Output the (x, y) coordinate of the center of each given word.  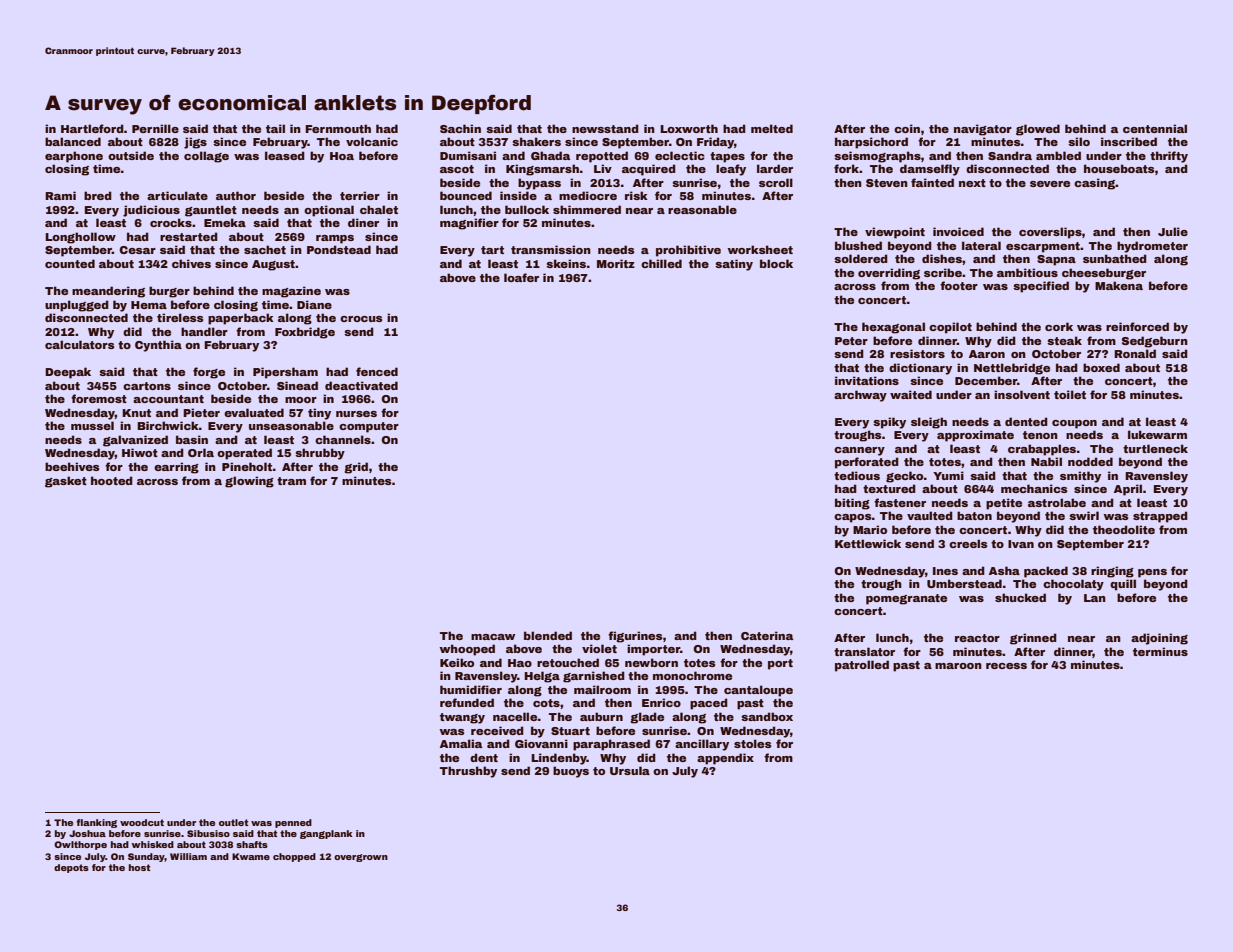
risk (636, 195)
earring (176, 468)
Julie (1173, 231)
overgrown (361, 858)
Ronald (1135, 353)
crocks (171, 222)
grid (356, 468)
